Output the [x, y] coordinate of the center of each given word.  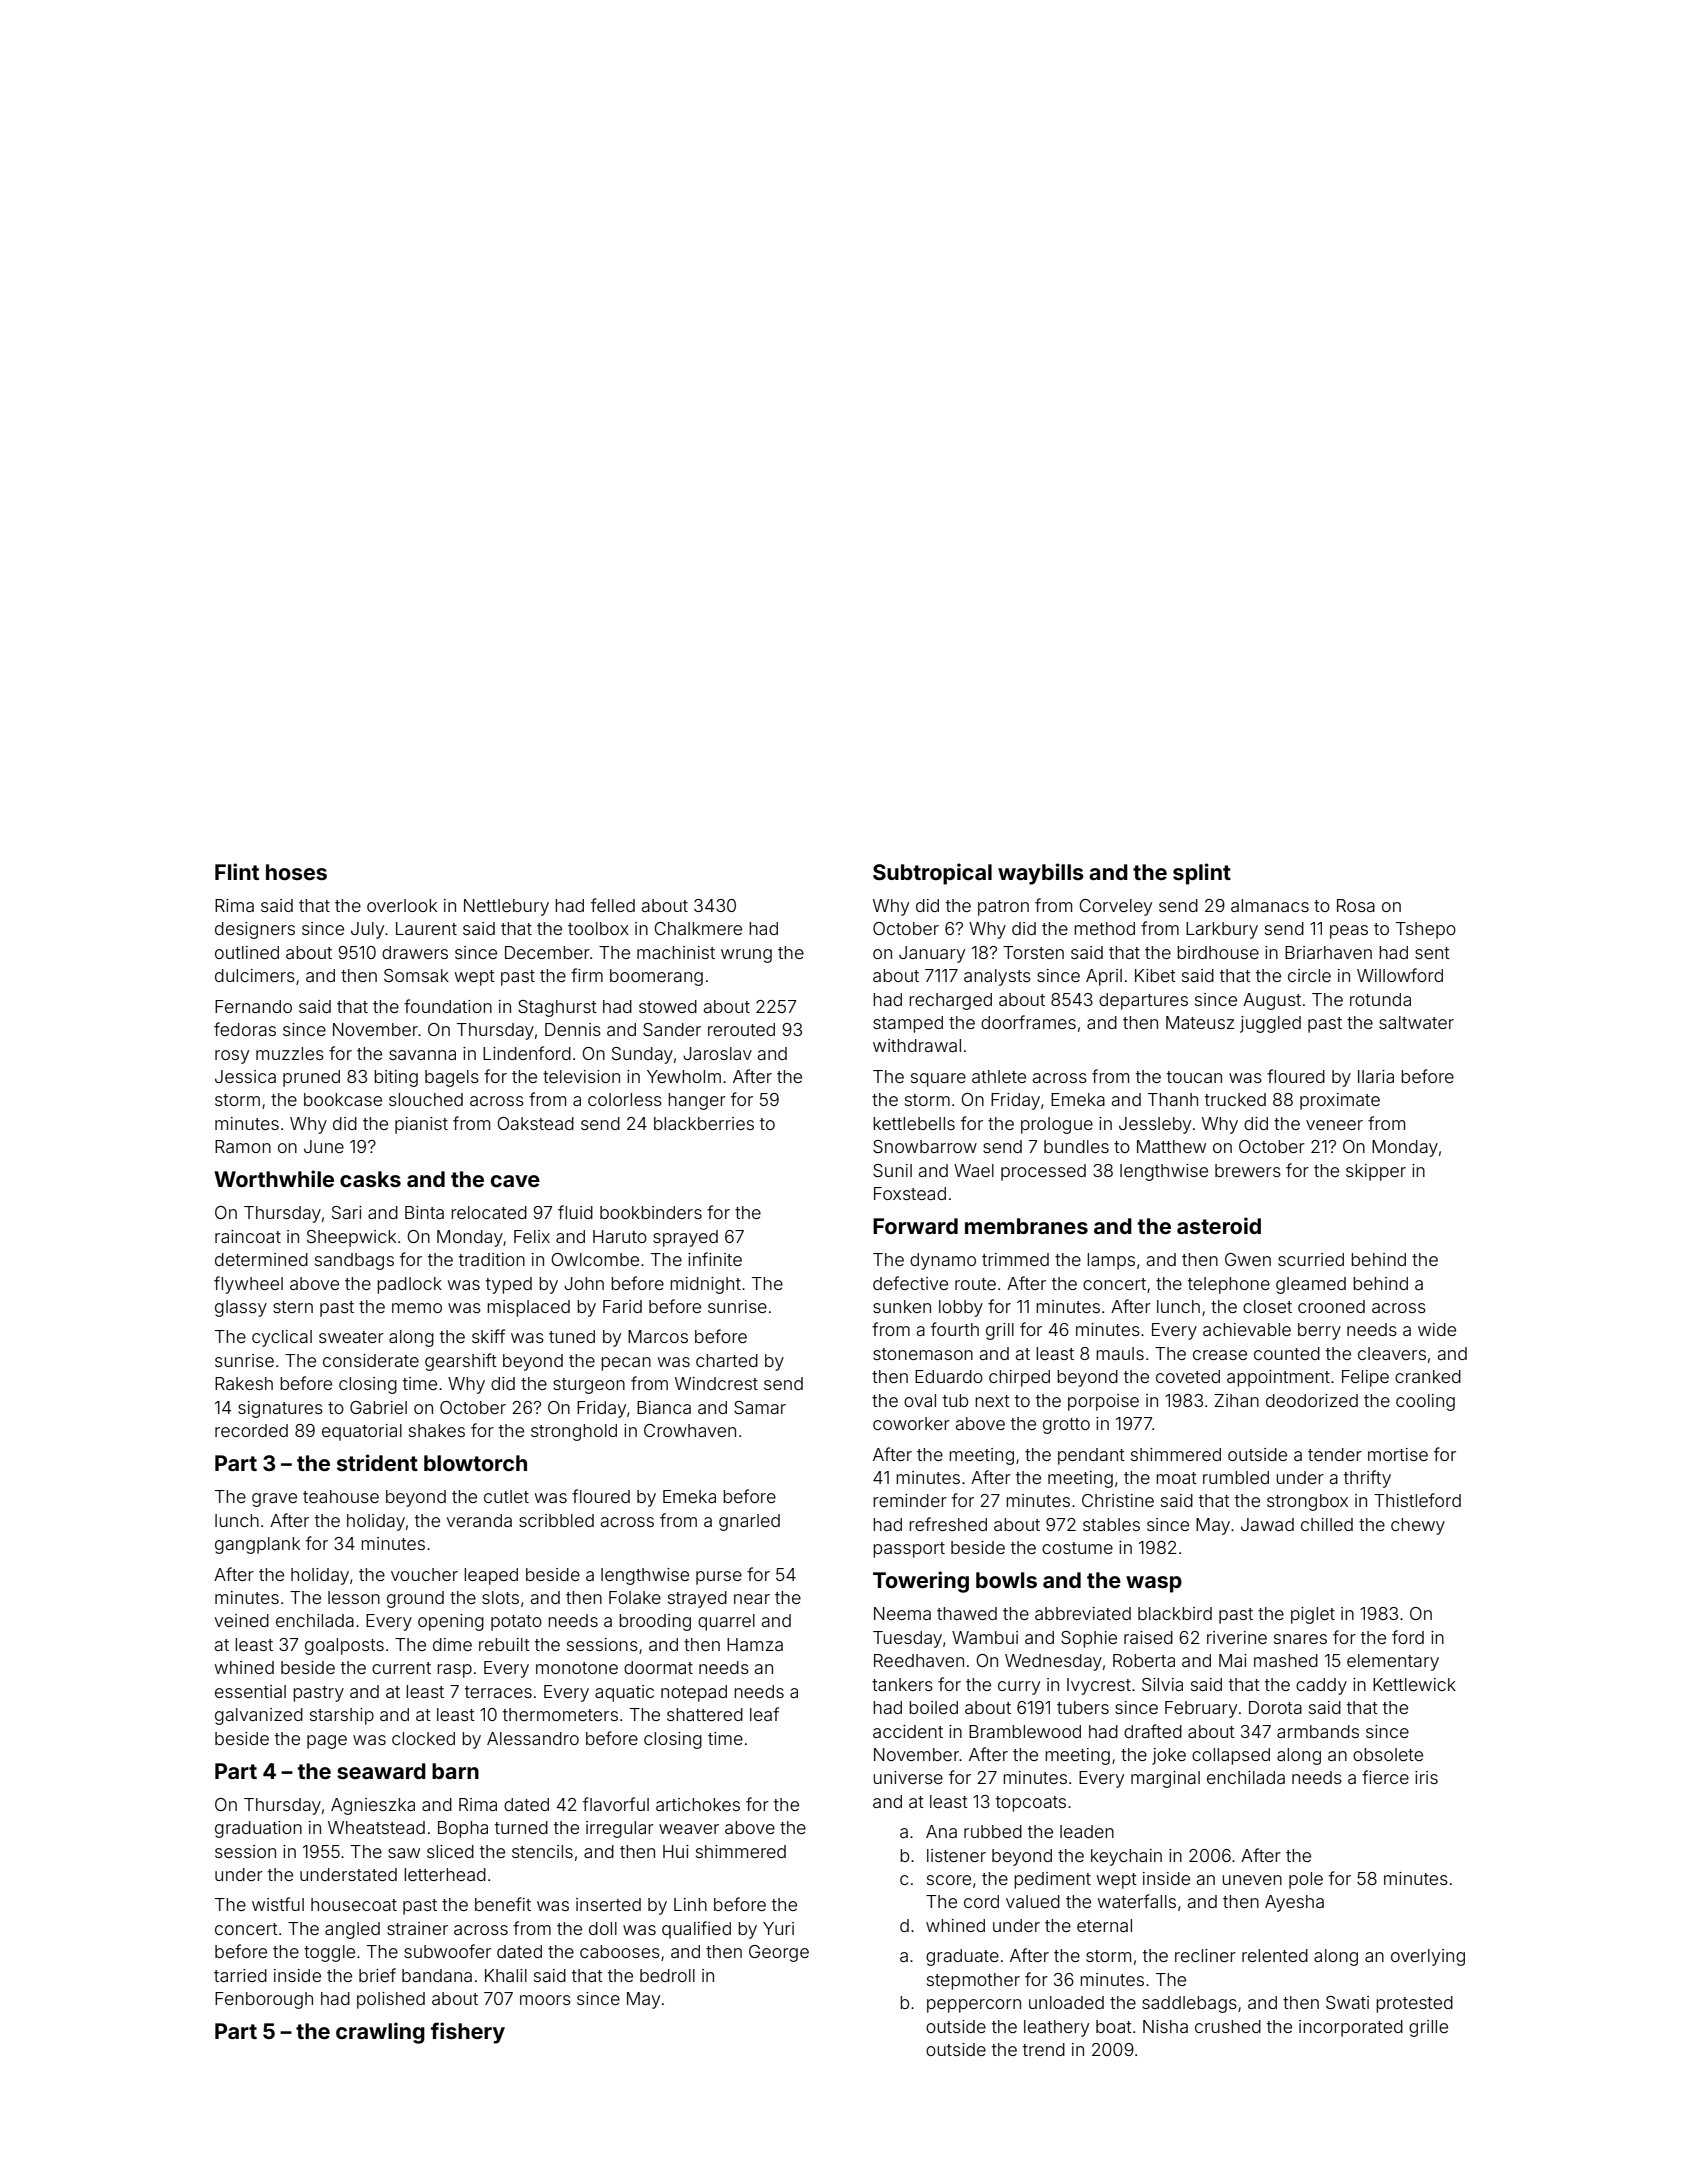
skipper [1376, 1172]
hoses [296, 872]
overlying [1428, 1957]
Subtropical [932, 874]
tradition [492, 1259]
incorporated [1351, 2028]
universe [908, 1777]
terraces [498, 1692]
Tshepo [1426, 930]
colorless [625, 1099]
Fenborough [264, 2000]
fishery [468, 2033]
